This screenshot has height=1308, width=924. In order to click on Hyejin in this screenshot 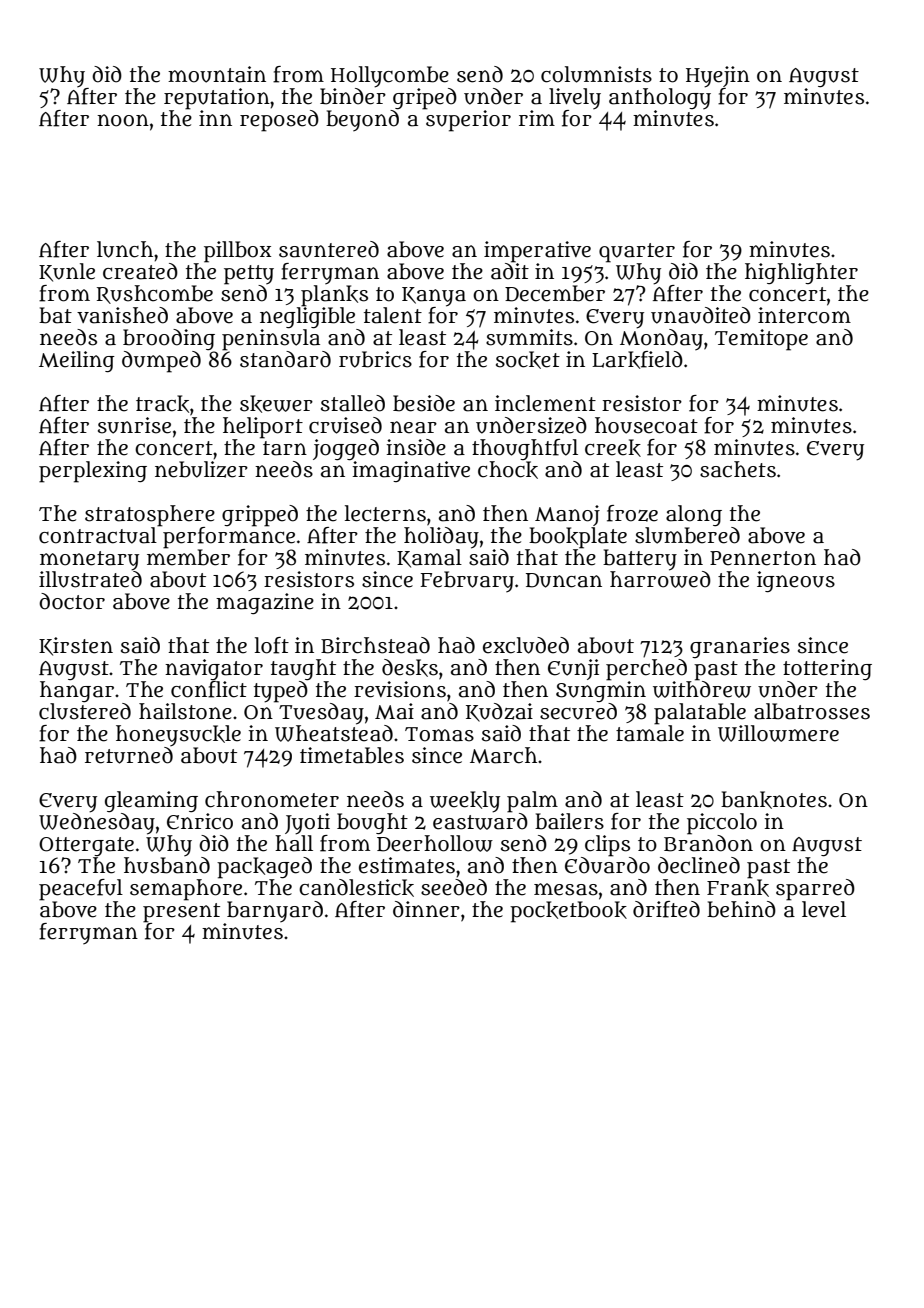, I will do `click(718, 76)`.
